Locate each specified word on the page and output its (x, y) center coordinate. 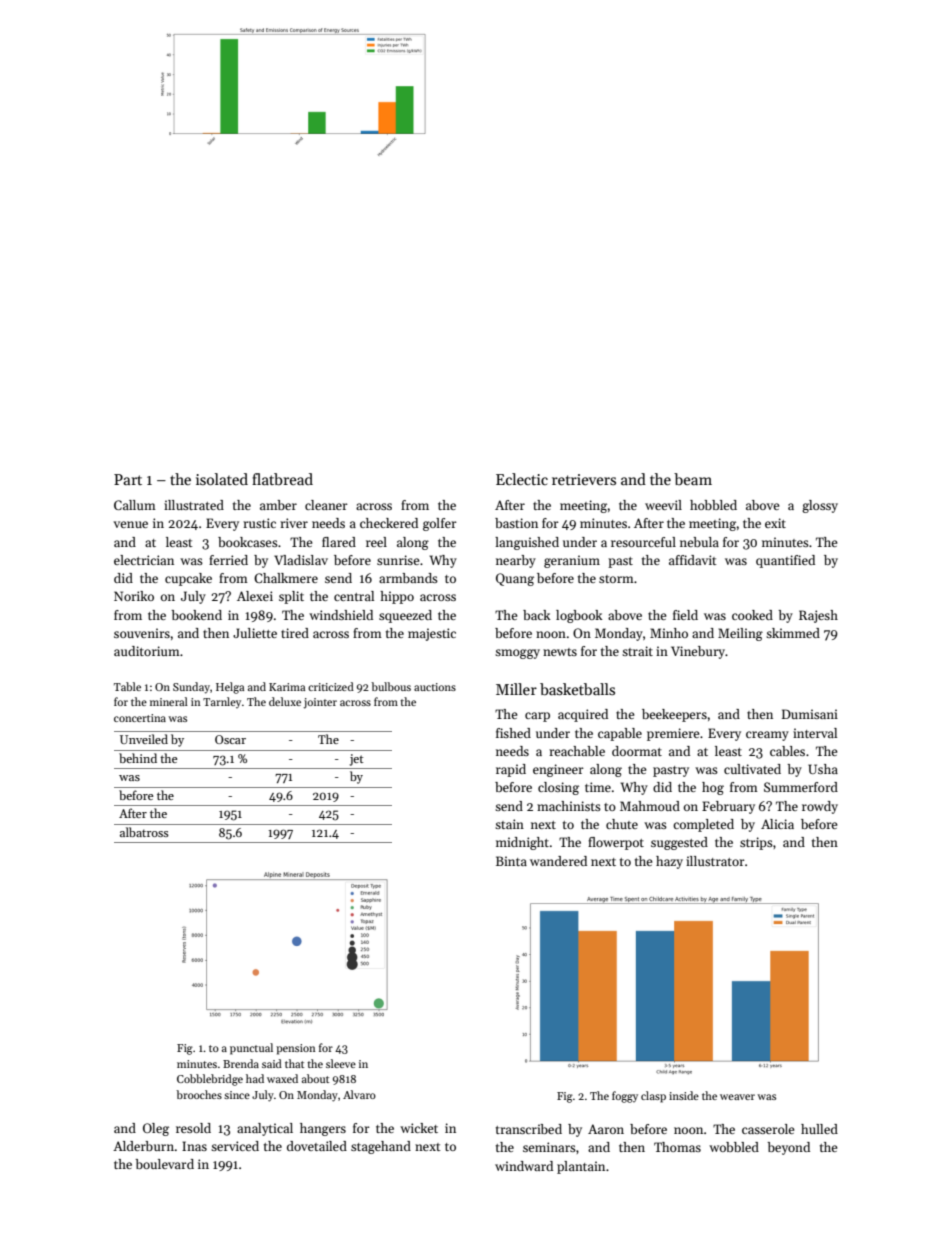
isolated (222, 479)
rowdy (820, 807)
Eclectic (522, 479)
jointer (320, 703)
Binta (511, 861)
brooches (199, 1094)
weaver (737, 1097)
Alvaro (359, 1094)
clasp (653, 1097)
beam (693, 479)
